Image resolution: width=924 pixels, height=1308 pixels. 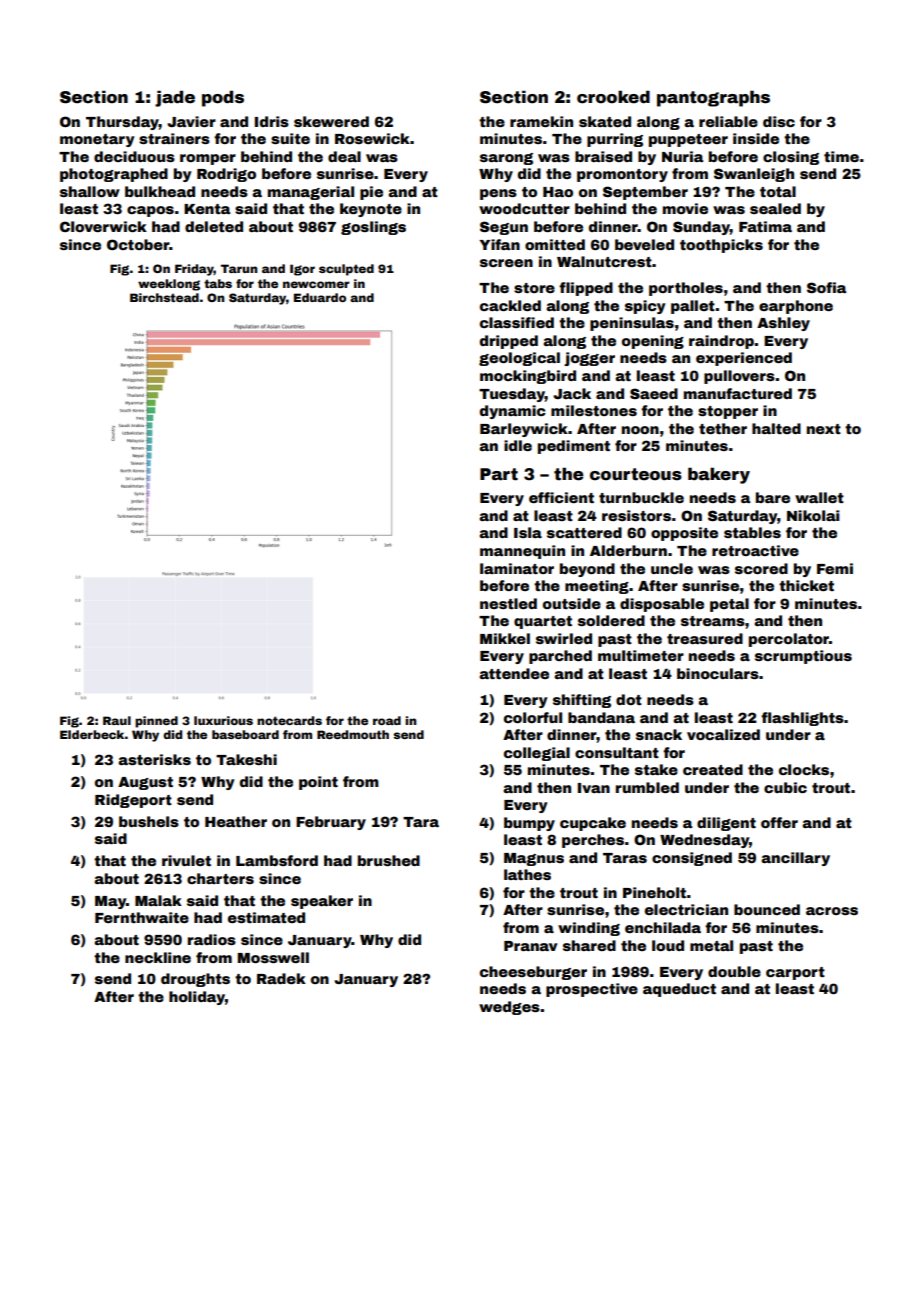 What do you see at coordinates (835, 568) in the document?
I see `Femi` at bounding box center [835, 568].
